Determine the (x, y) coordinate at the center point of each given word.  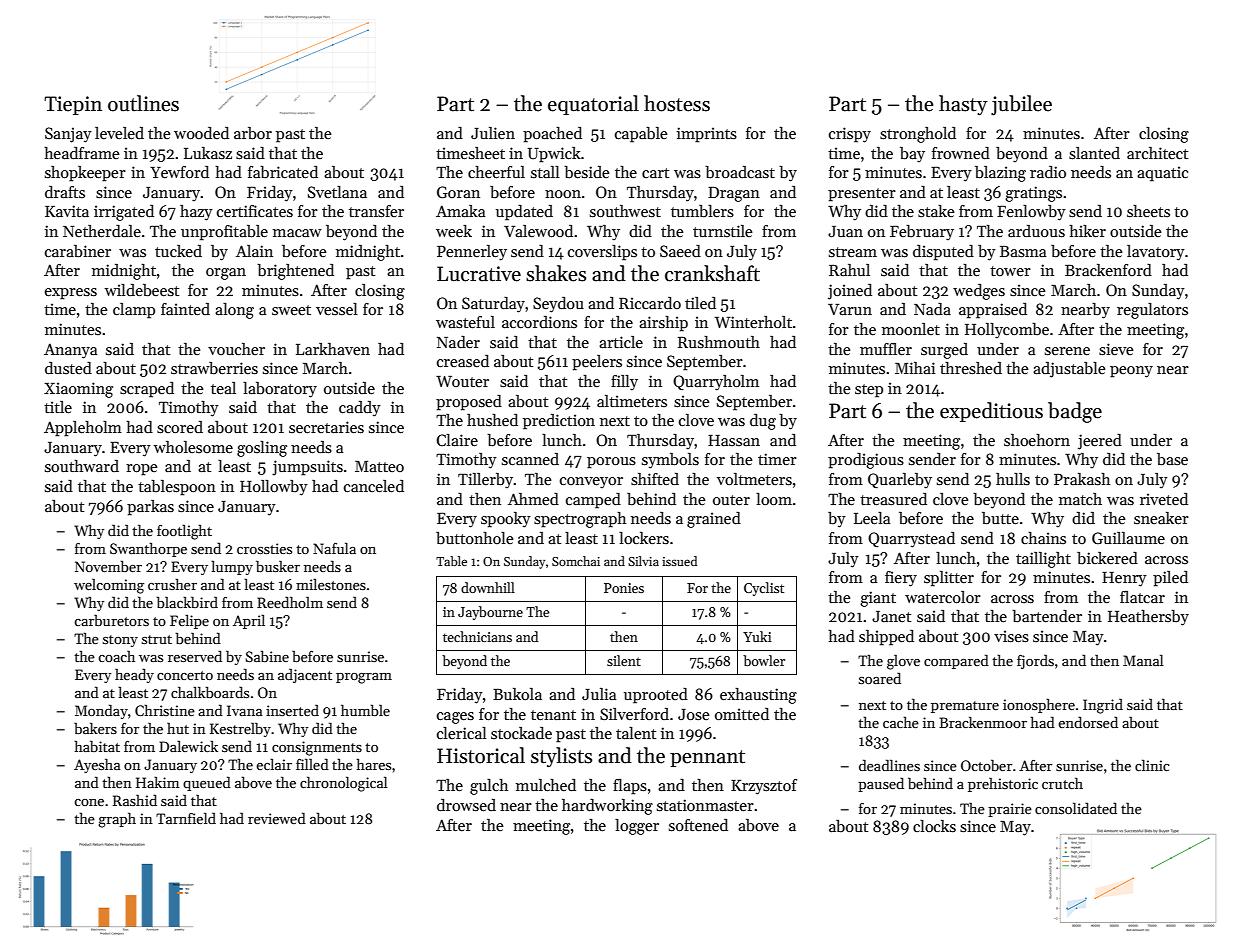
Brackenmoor (983, 722)
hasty (963, 105)
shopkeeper (85, 174)
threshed (971, 368)
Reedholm (290, 602)
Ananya (70, 351)
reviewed (277, 818)
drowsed (466, 805)
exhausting (758, 696)
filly (624, 383)
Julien (493, 133)
